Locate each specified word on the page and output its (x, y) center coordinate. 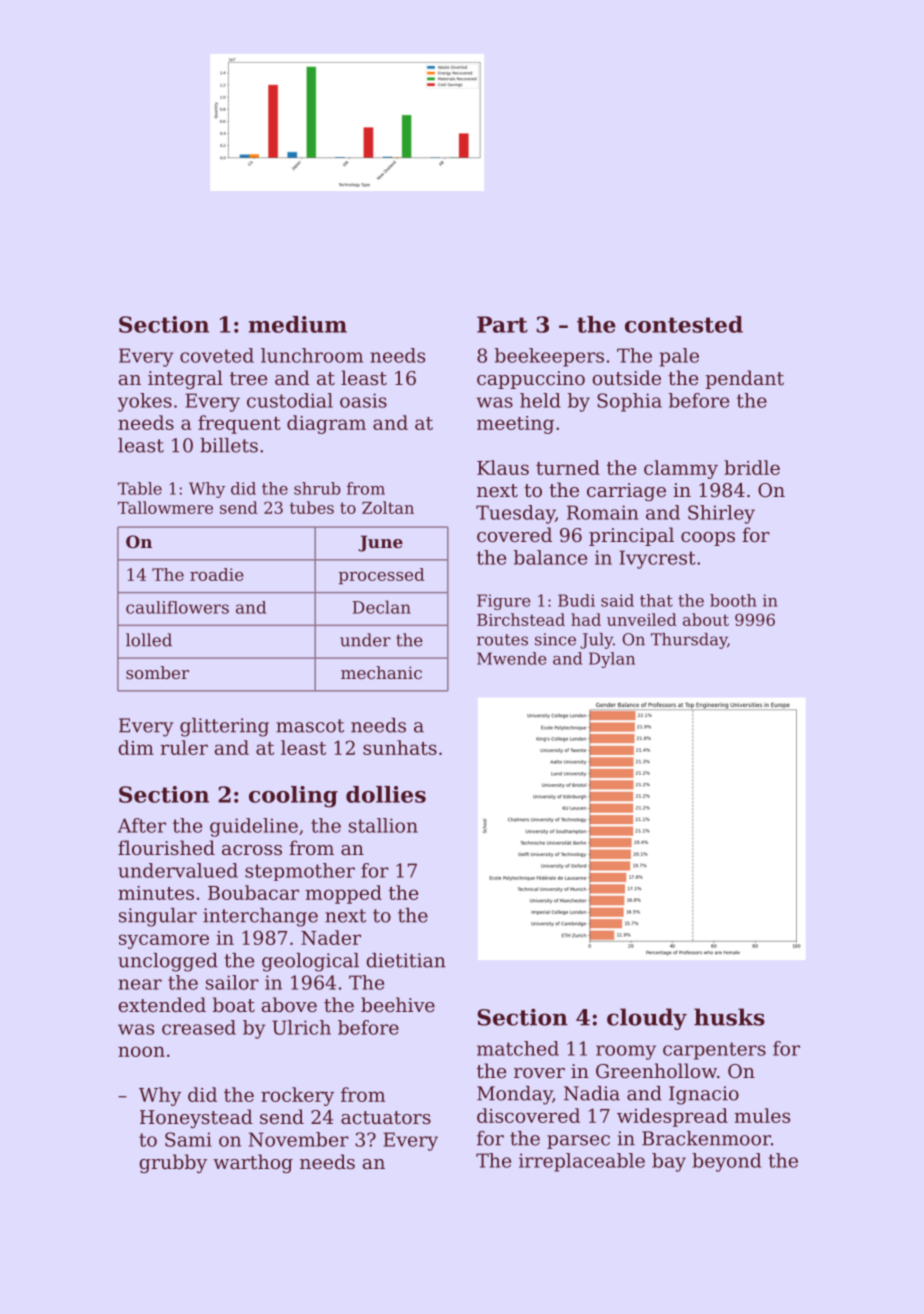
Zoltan (388, 507)
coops (708, 539)
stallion (383, 825)
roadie (217, 574)
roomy (626, 1052)
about (706, 619)
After (142, 825)
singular (158, 917)
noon (141, 1051)
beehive (398, 1004)
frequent (239, 424)
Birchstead (521, 619)
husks (729, 1017)
